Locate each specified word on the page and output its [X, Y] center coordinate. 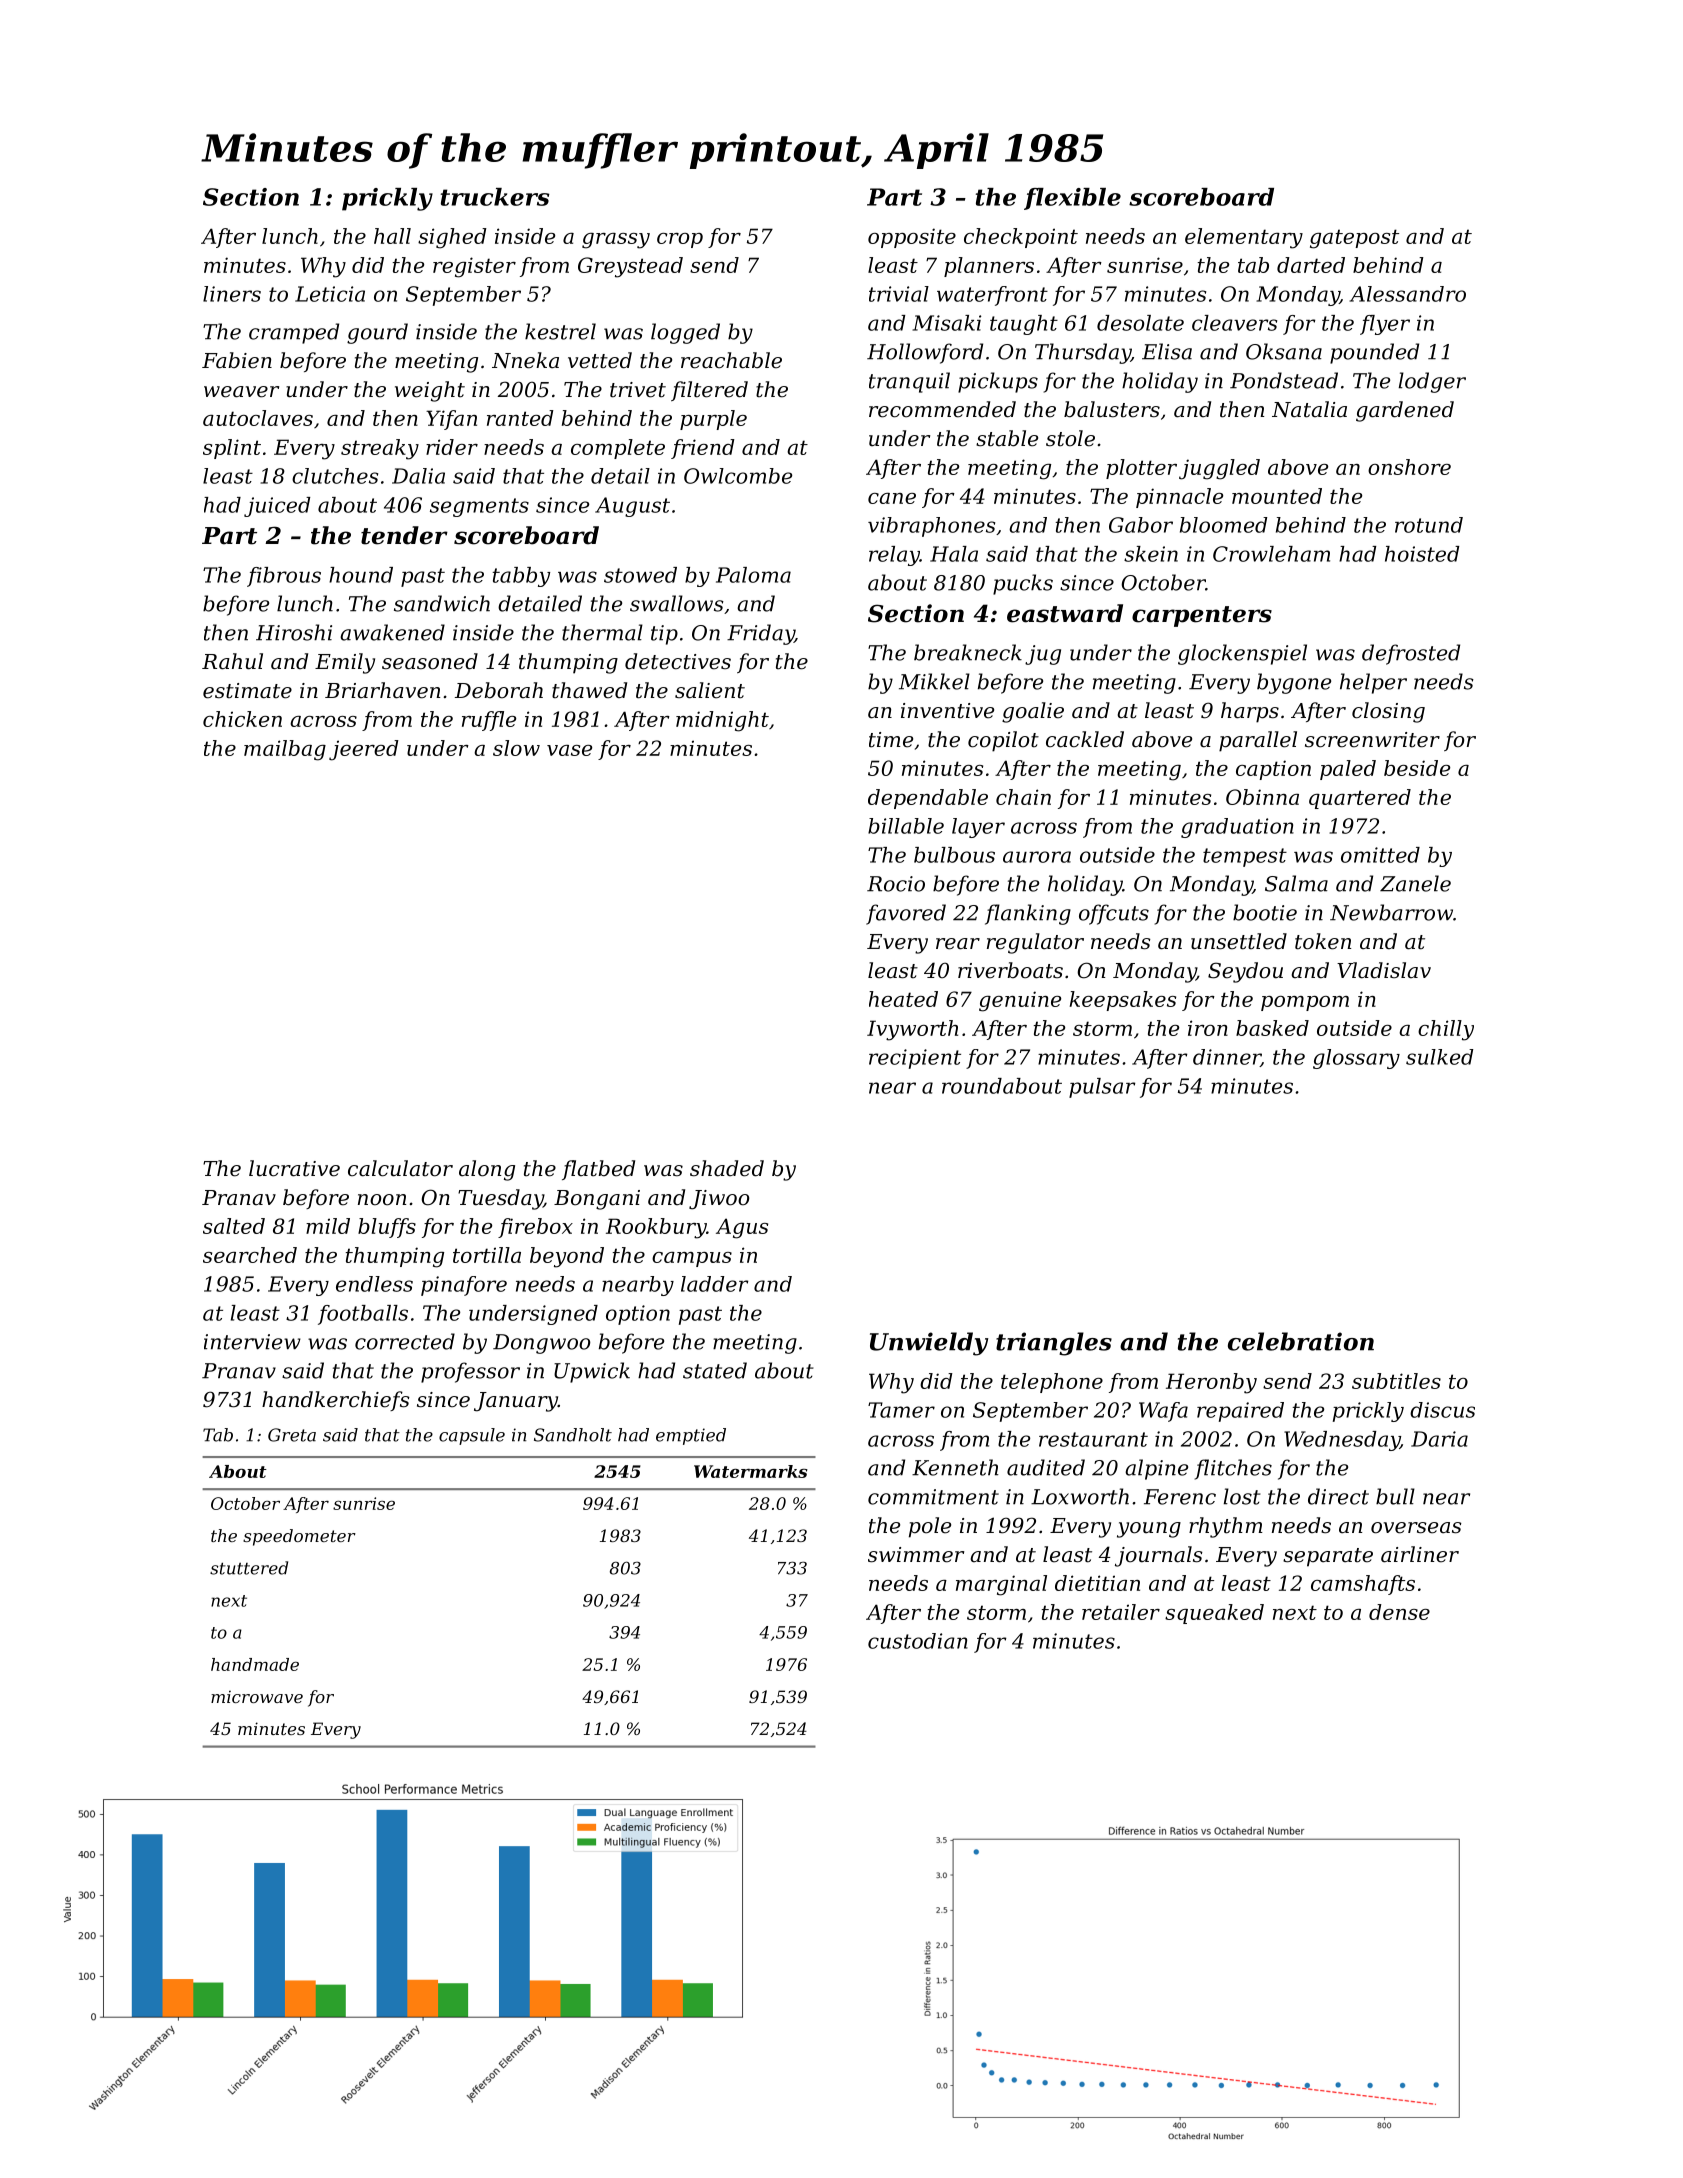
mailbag [285, 750]
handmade [255, 1664]
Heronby [1211, 1383]
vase [569, 750]
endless [374, 1284]
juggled [1219, 469]
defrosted [1411, 654]
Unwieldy [929, 1344]
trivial [899, 294]
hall [392, 236]
